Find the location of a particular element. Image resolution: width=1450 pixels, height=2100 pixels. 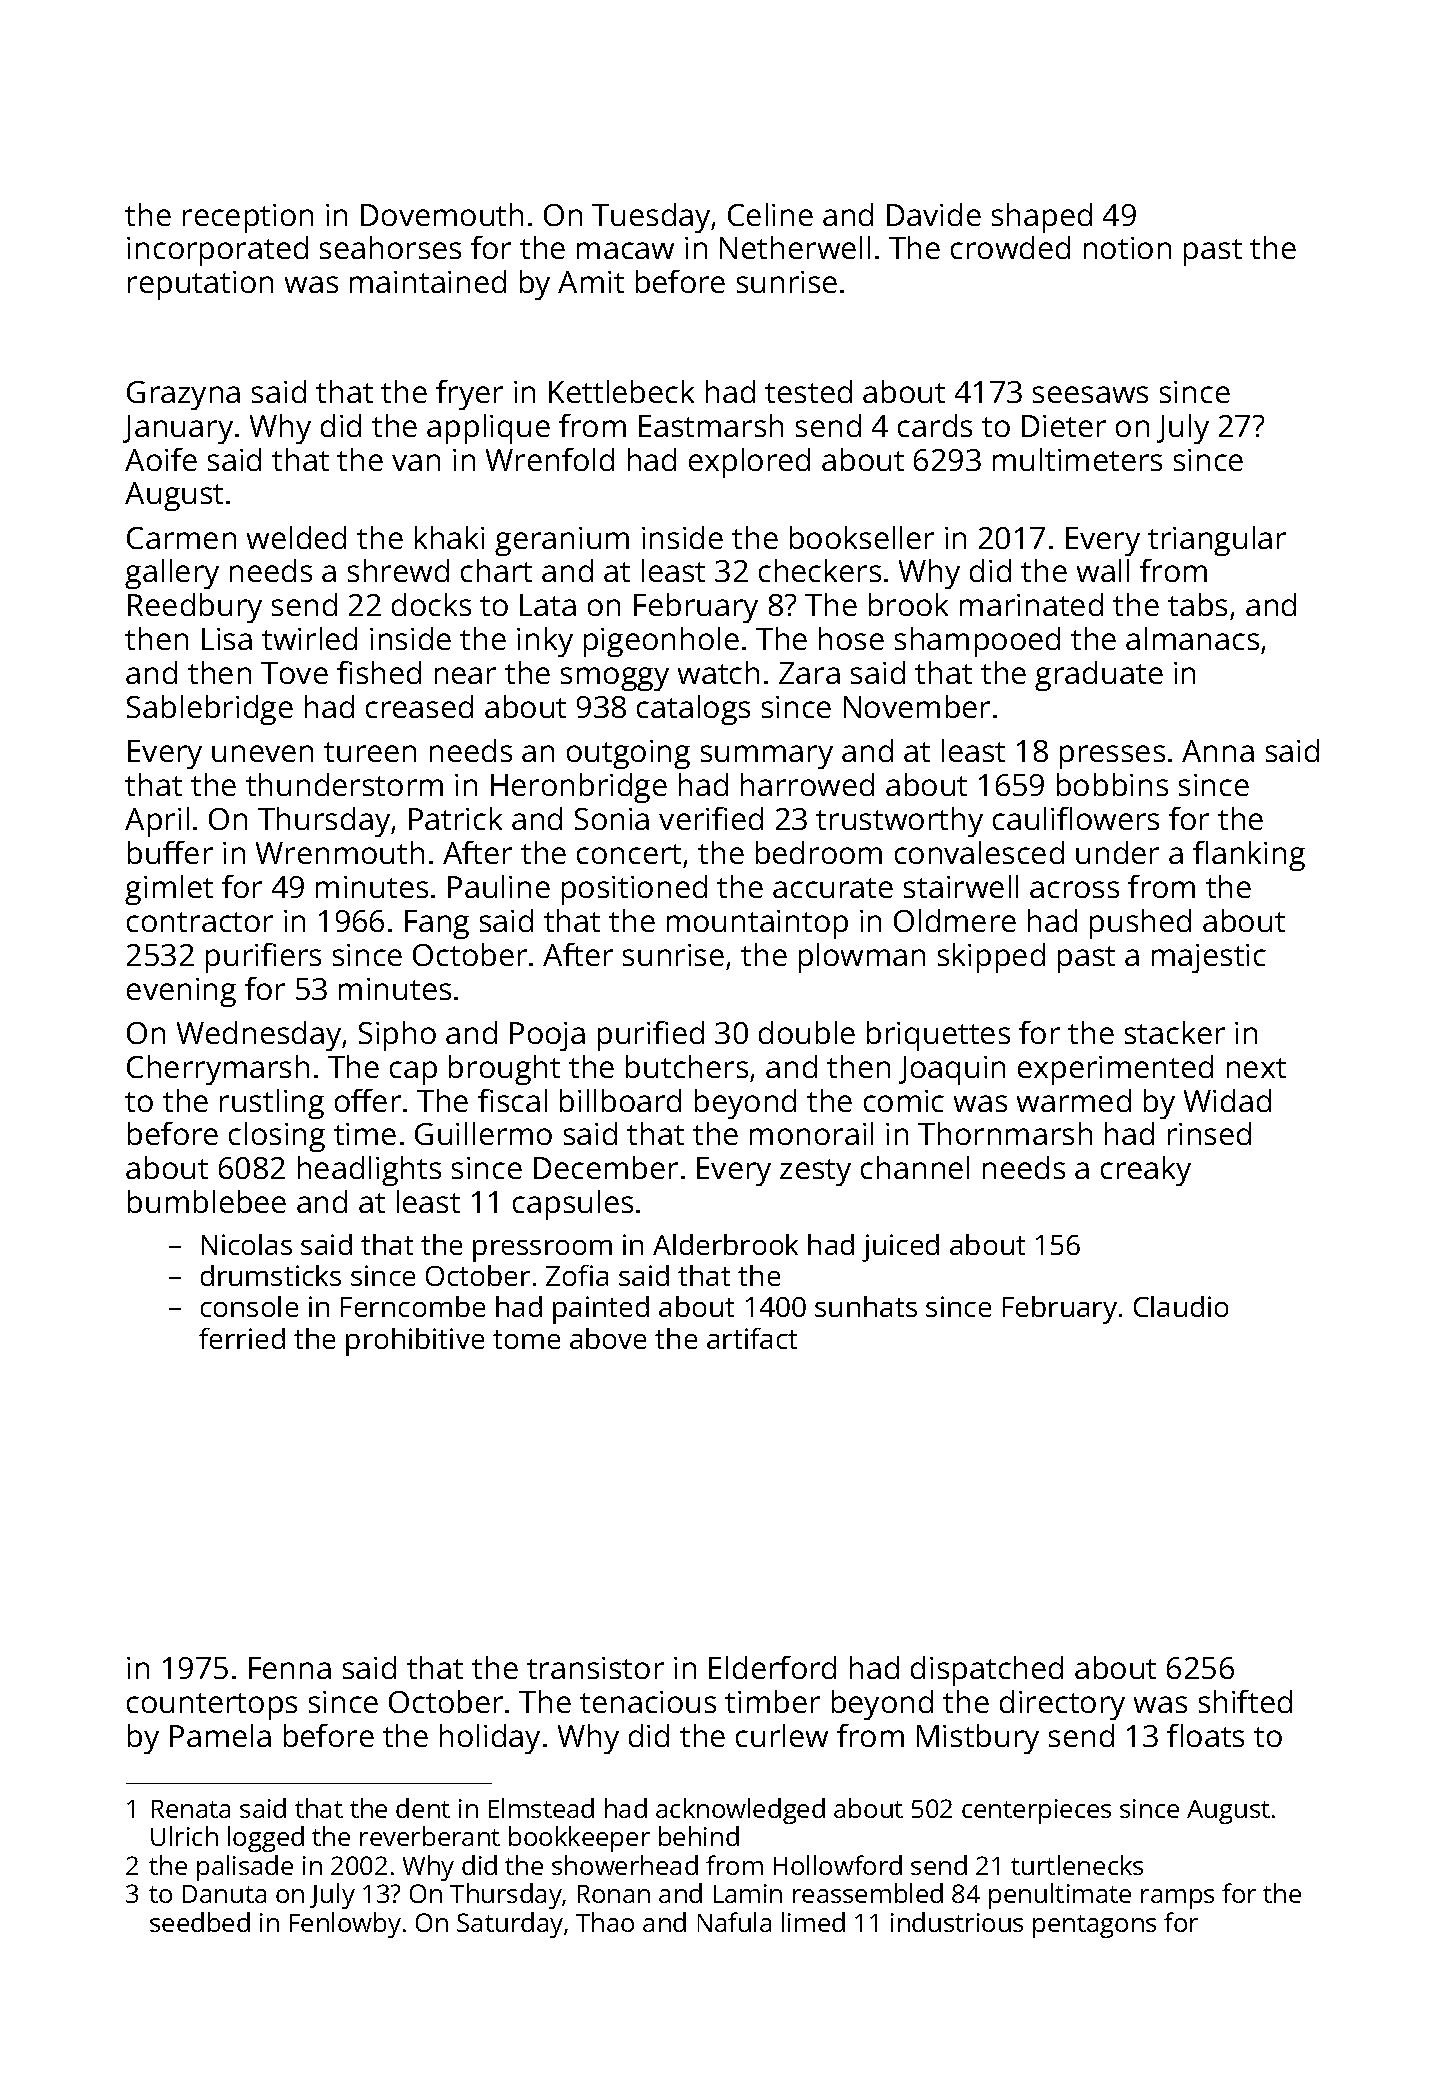

warmed is located at coordinates (1074, 1100).
